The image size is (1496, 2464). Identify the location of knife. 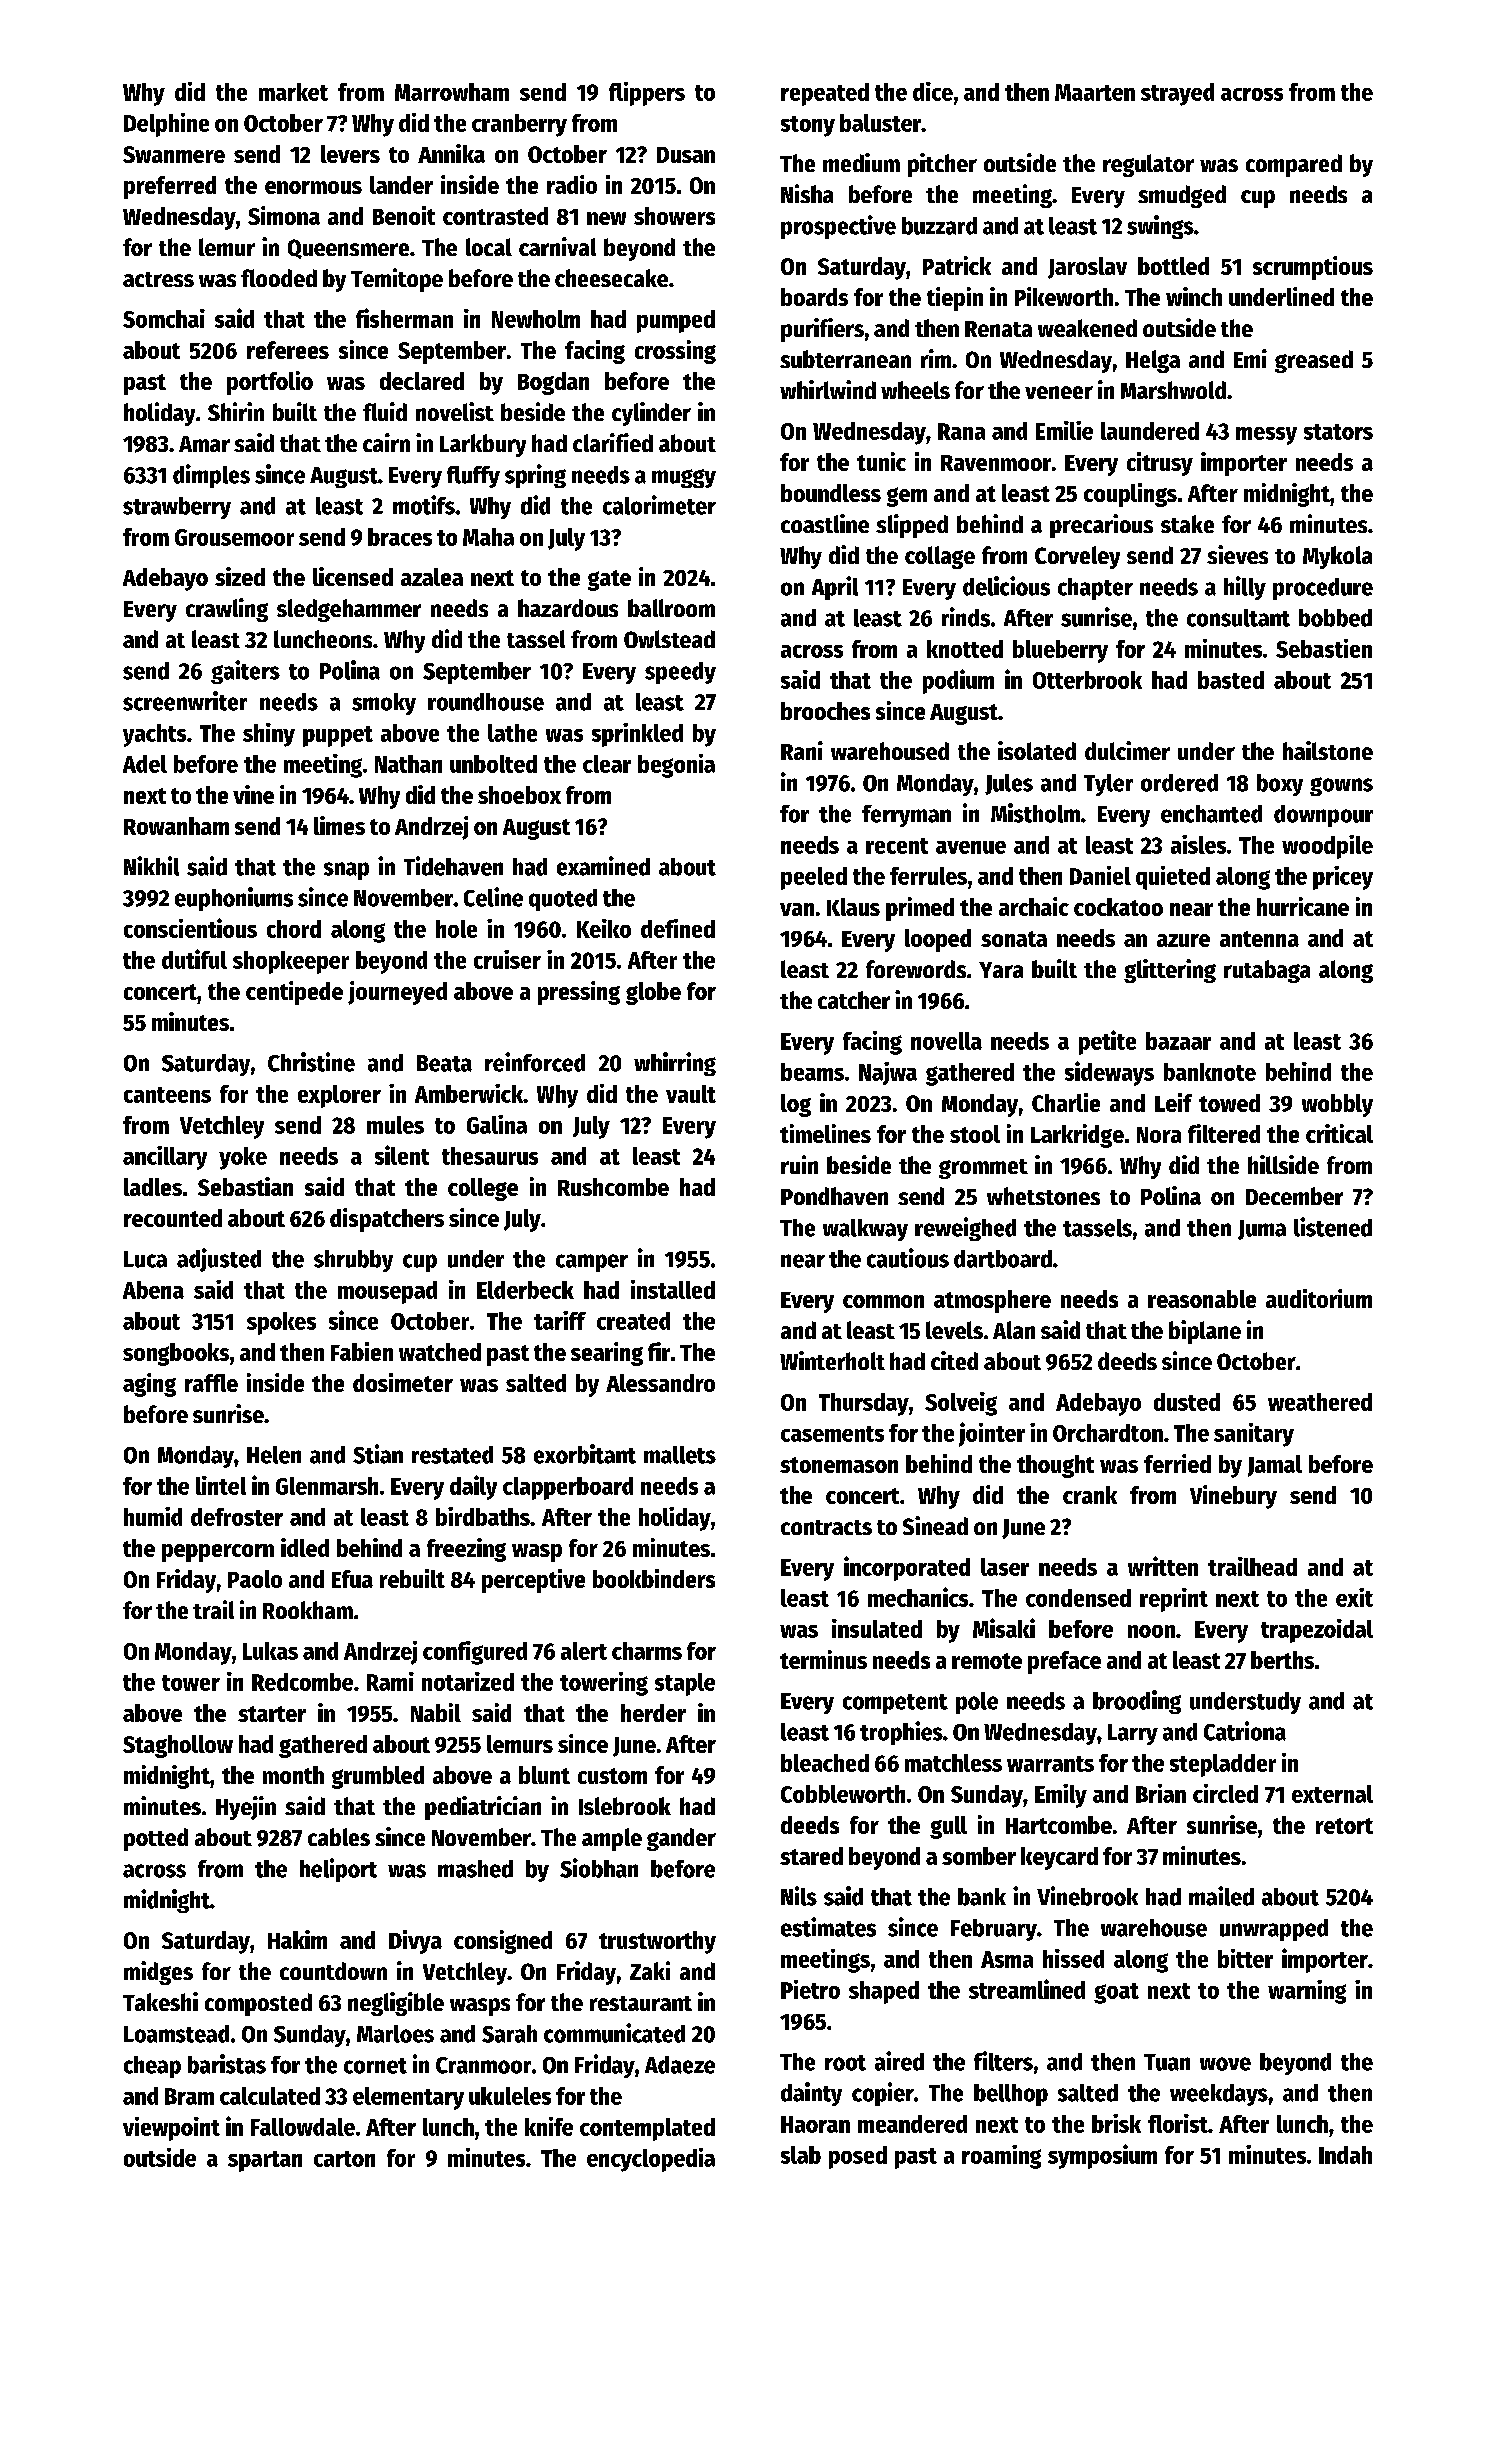
(549, 2126).
